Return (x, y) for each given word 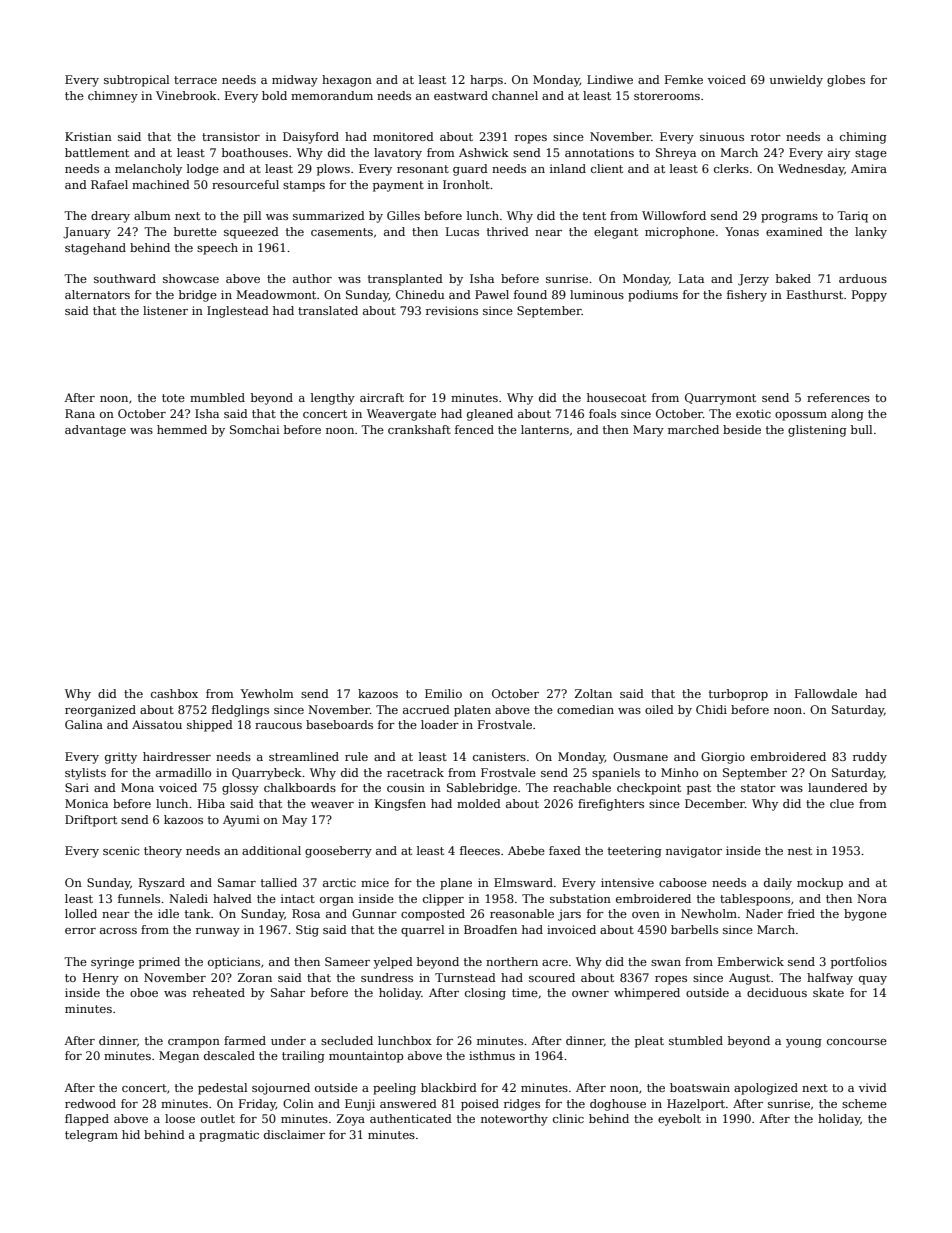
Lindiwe (610, 79)
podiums (653, 296)
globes (846, 81)
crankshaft (419, 429)
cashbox (174, 693)
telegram (91, 1136)
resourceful (245, 184)
